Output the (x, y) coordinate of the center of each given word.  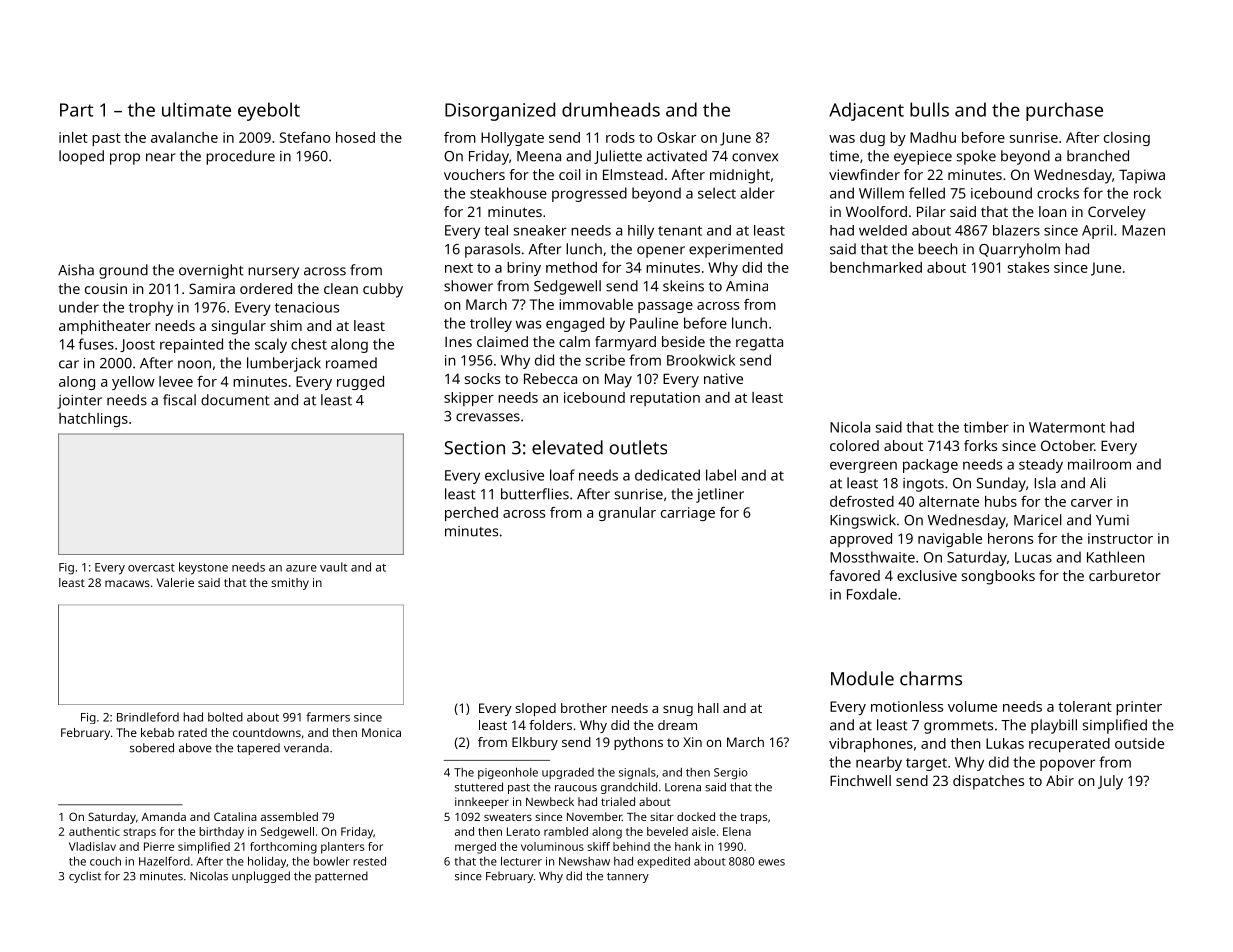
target (926, 764)
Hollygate (512, 139)
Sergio (731, 773)
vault (333, 567)
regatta (759, 344)
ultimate (196, 109)
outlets (638, 447)
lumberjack (284, 364)
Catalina (235, 816)
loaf (562, 475)
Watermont (1067, 427)
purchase (1064, 111)
